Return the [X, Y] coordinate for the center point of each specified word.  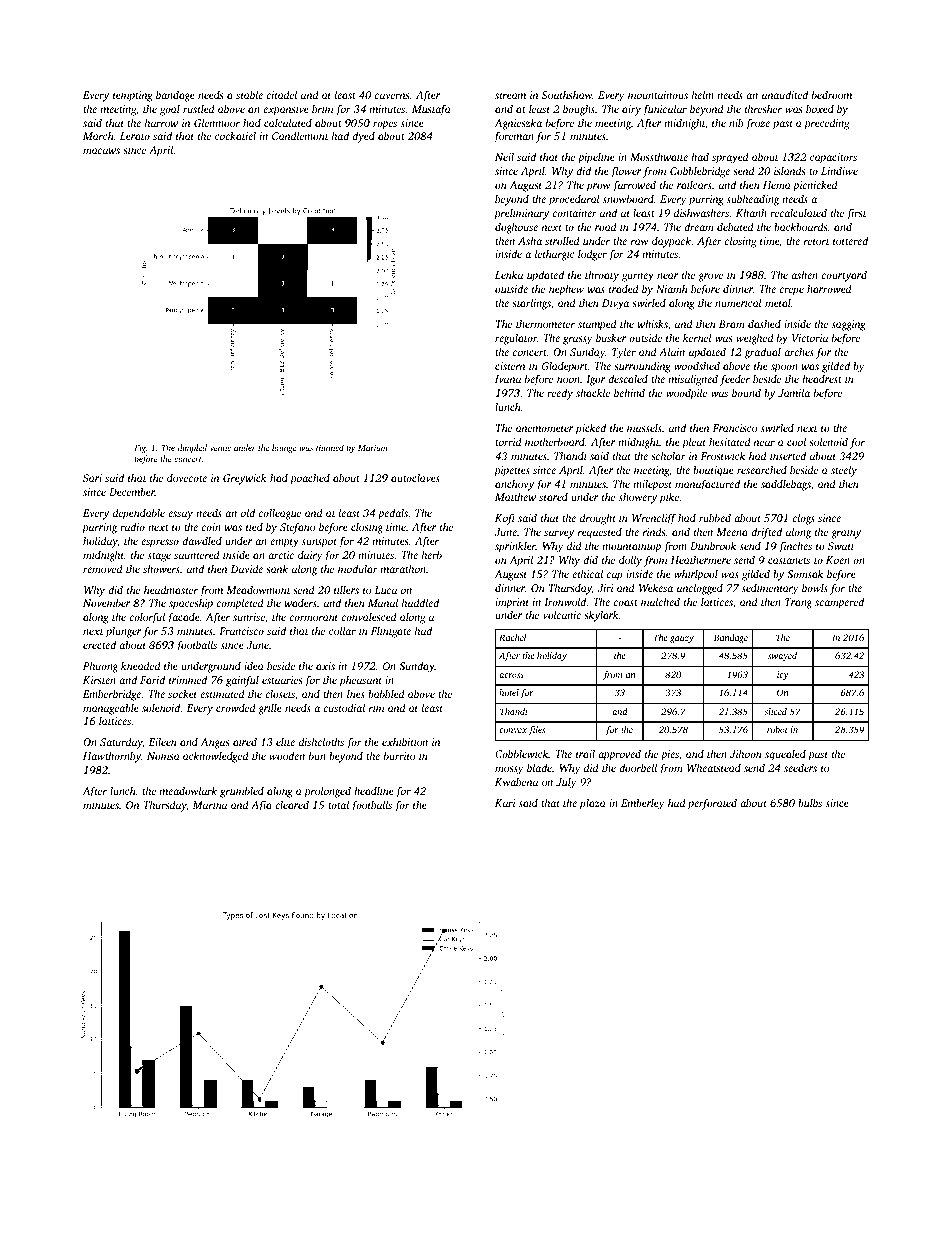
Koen [838, 560]
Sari [92, 478]
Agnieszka [518, 124]
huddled [420, 602]
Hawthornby [112, 757]
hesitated [730, 441]
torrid [508, 442]
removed [103, 569]
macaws [101, 151]
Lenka [509, 275]
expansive [286, 110]
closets [280, 693]
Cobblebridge [700, 172]
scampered [839, 603]
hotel [509, 692]
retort [816, 241]
